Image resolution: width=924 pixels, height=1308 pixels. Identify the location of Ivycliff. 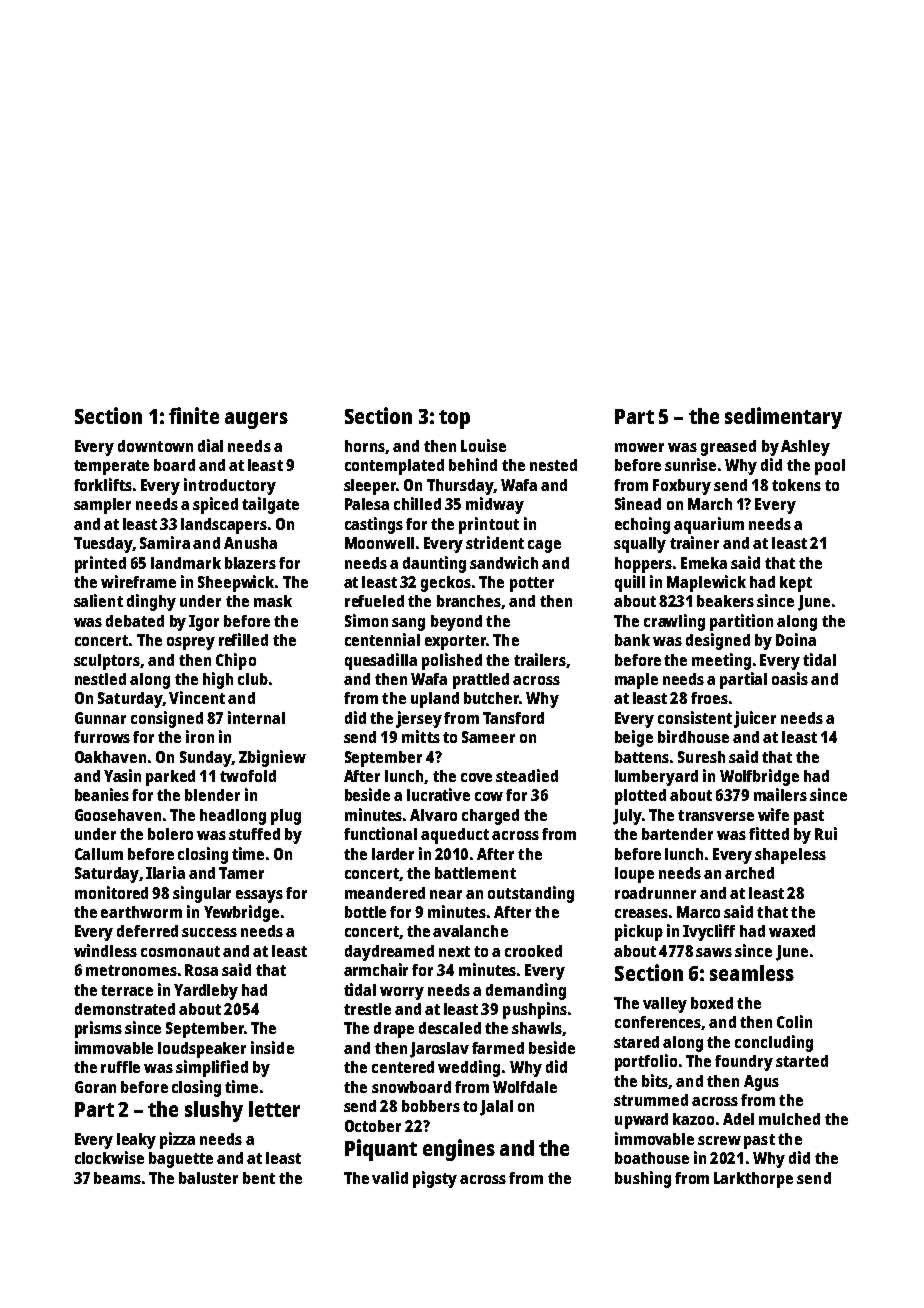
(709, 932).
